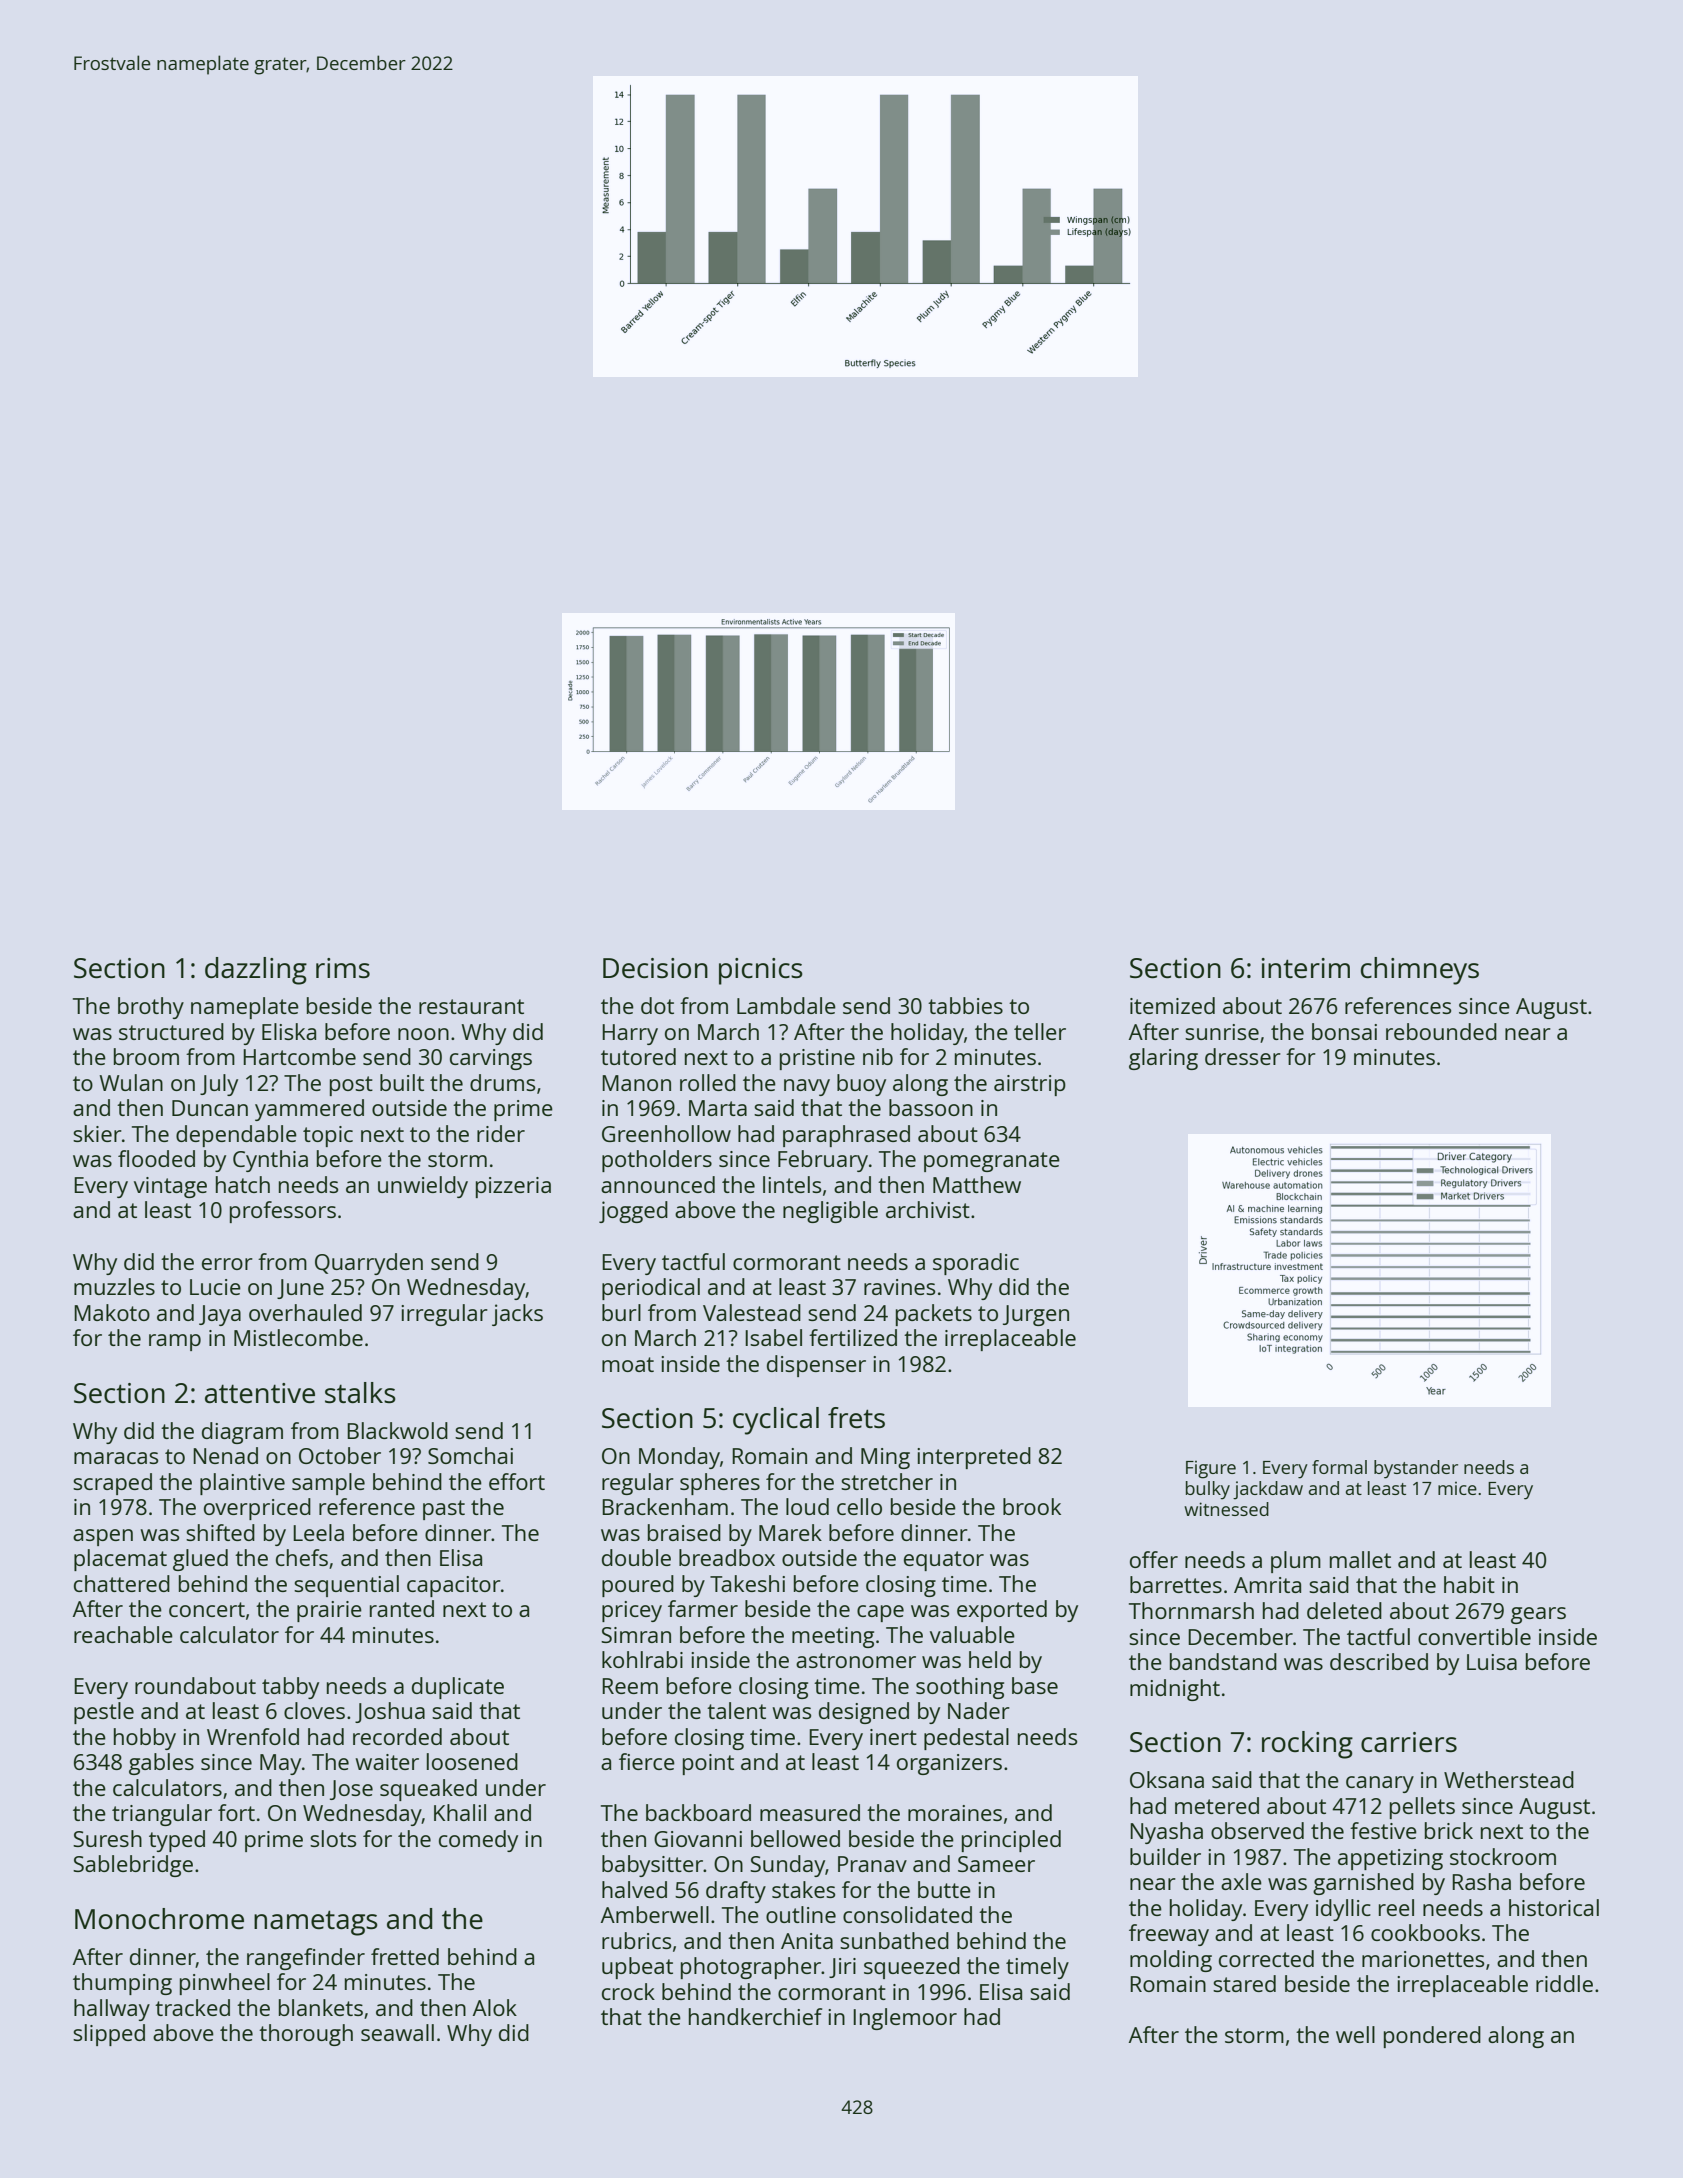  Describe the element at coordinates (220, 1532) in the page. I see `shifted` at that location.
